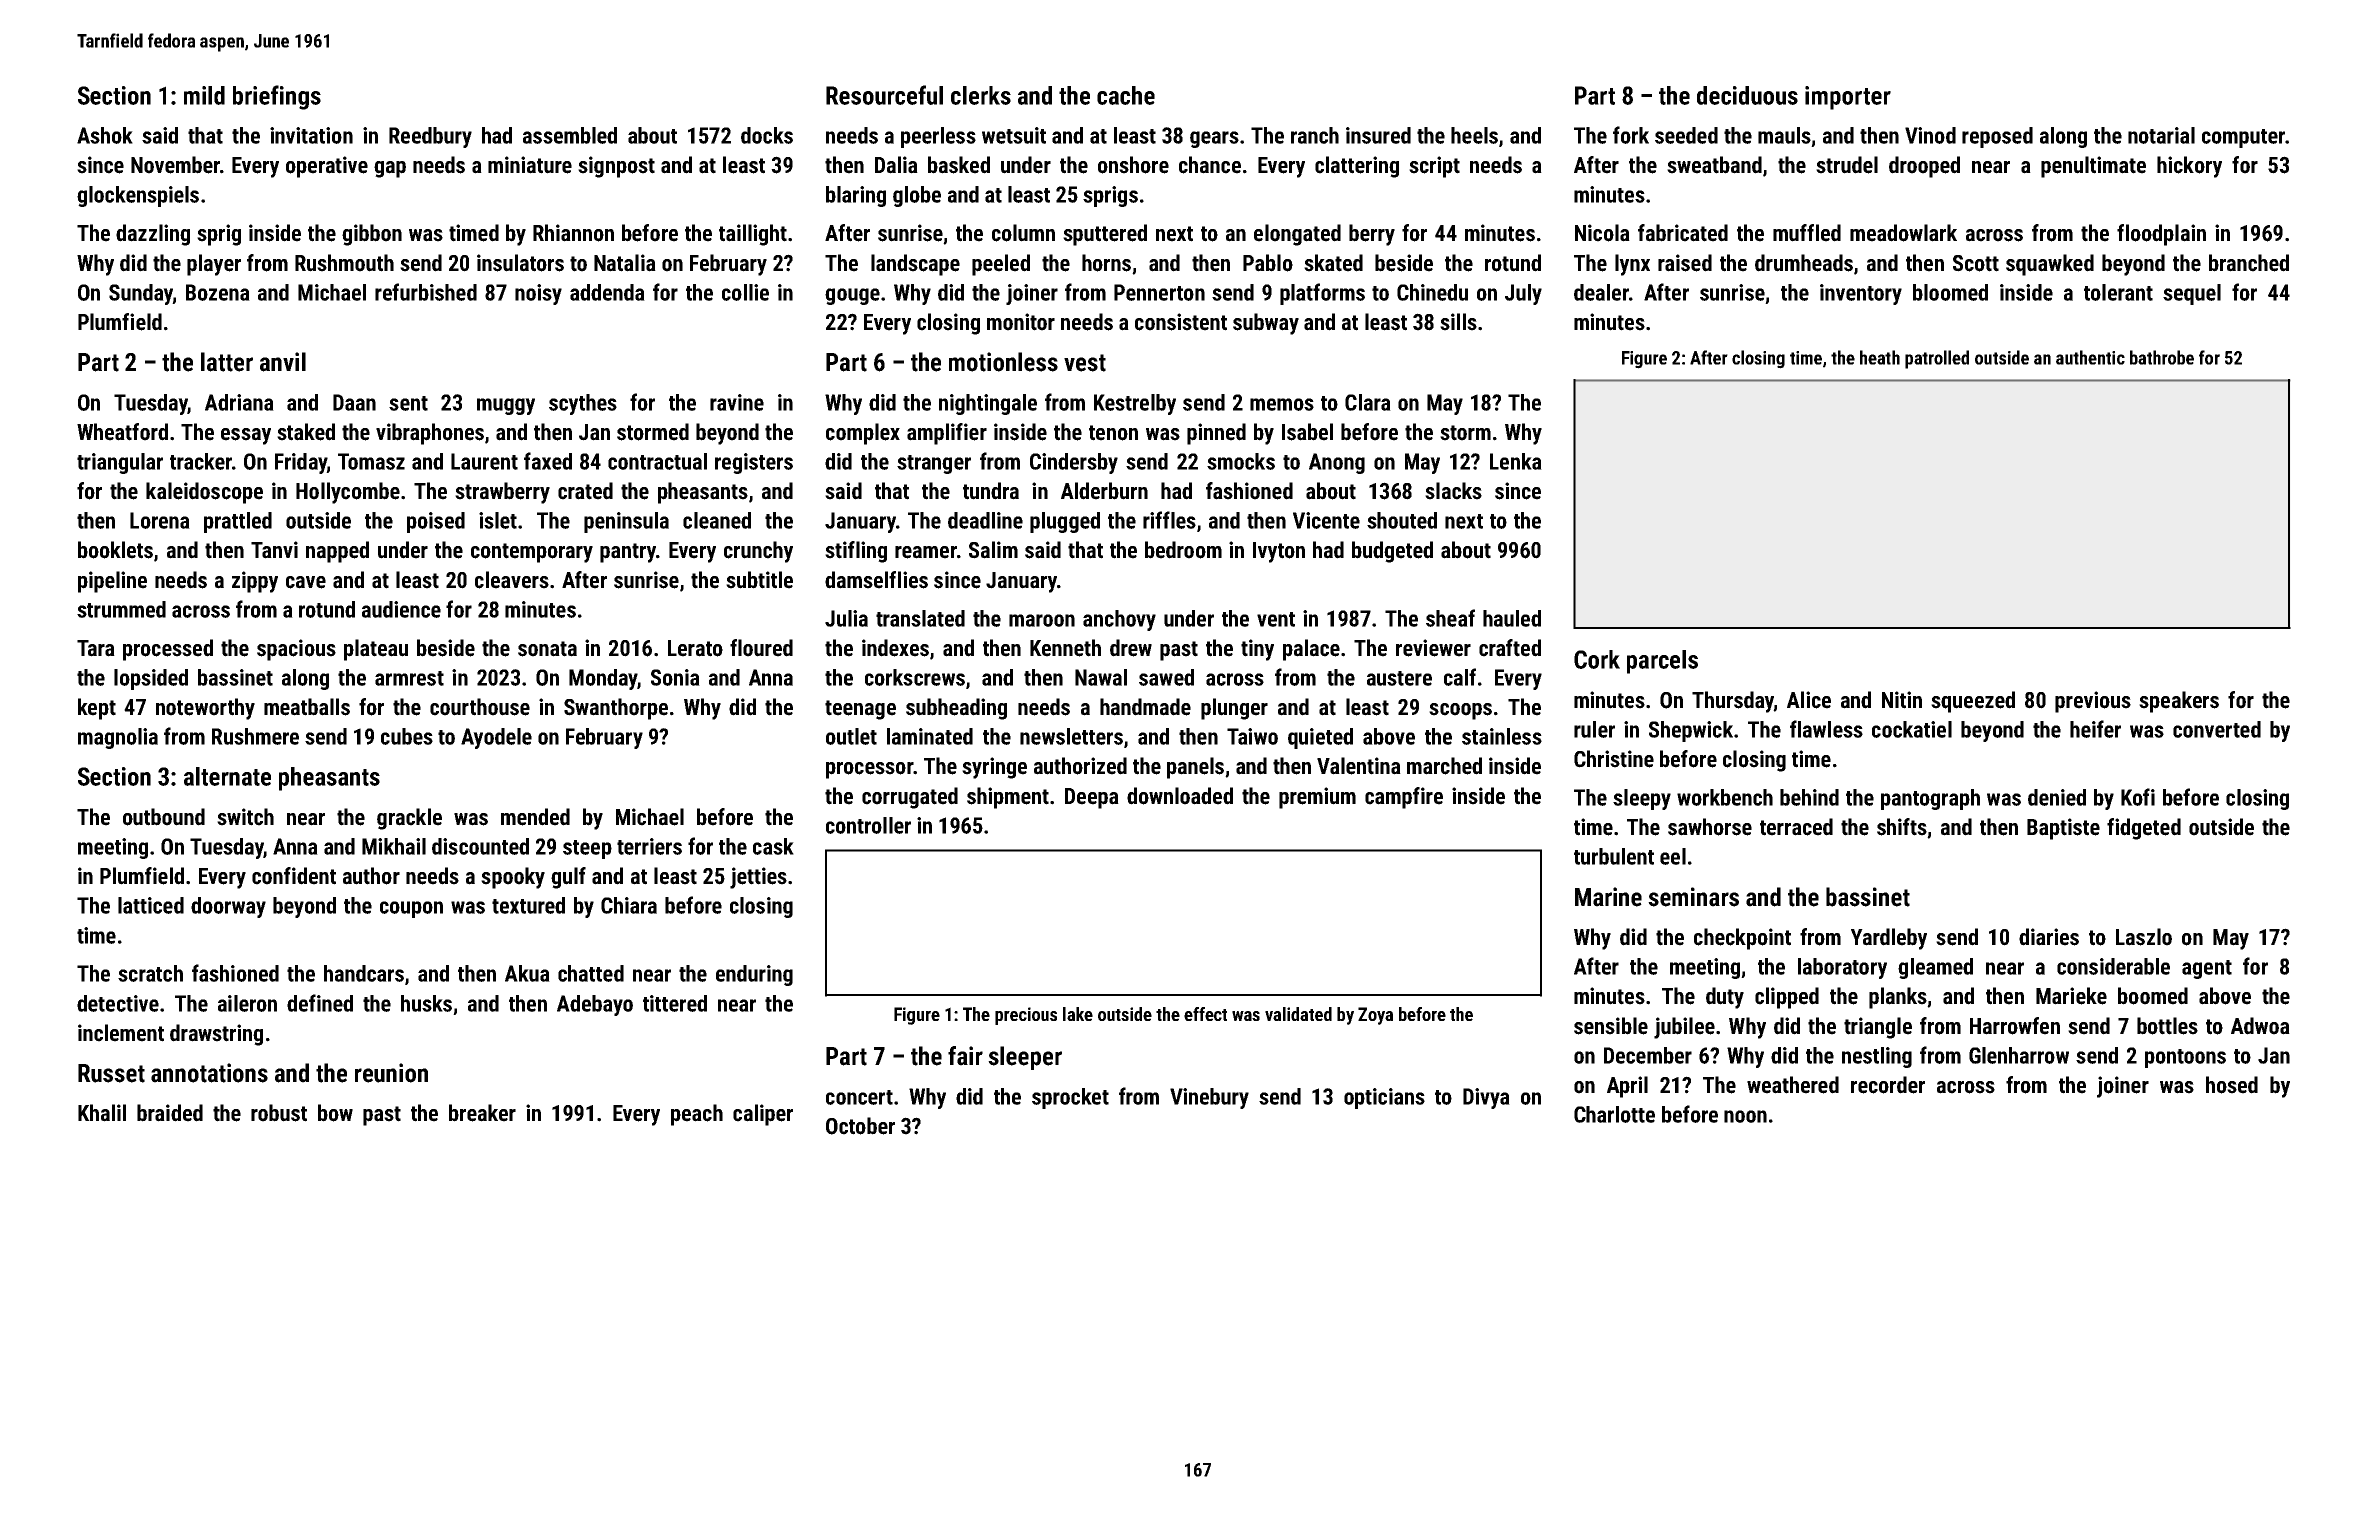 The height and width of the image is (1532, 2367). I want to click on anchovy, so click(1119, 620).
